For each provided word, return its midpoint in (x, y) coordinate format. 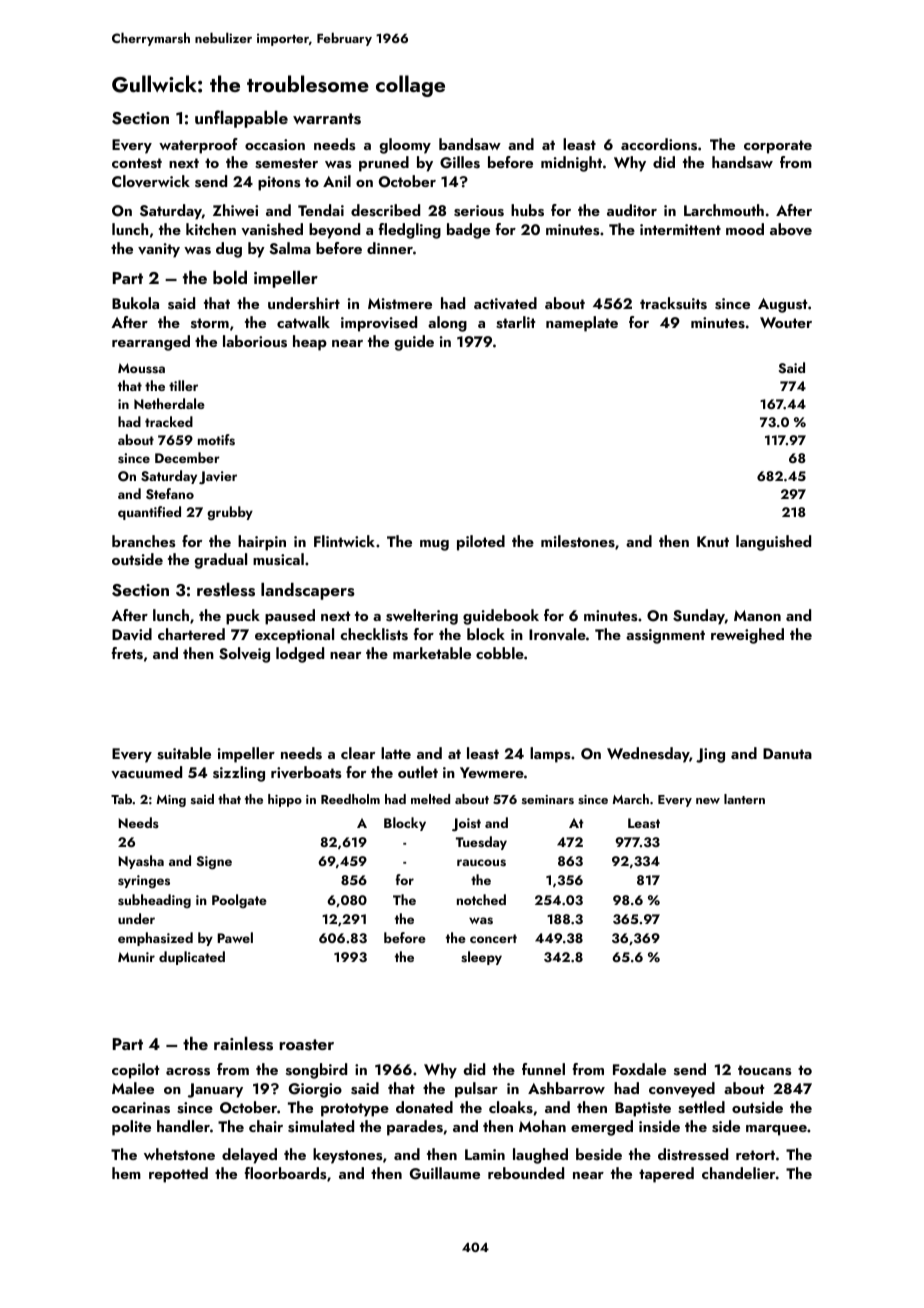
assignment (665, 636)
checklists (374, 634)
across (188, 1072)
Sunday (699, 617)
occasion (275, 145)
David (132, 634)
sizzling (239, 774)
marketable (432, 653)
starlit (515, 322)
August (782, 305)
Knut (713, 541)
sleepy (481, 958)
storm (210, 323)
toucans (764, 1070)
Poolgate (239, 901)
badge (468, 231)
